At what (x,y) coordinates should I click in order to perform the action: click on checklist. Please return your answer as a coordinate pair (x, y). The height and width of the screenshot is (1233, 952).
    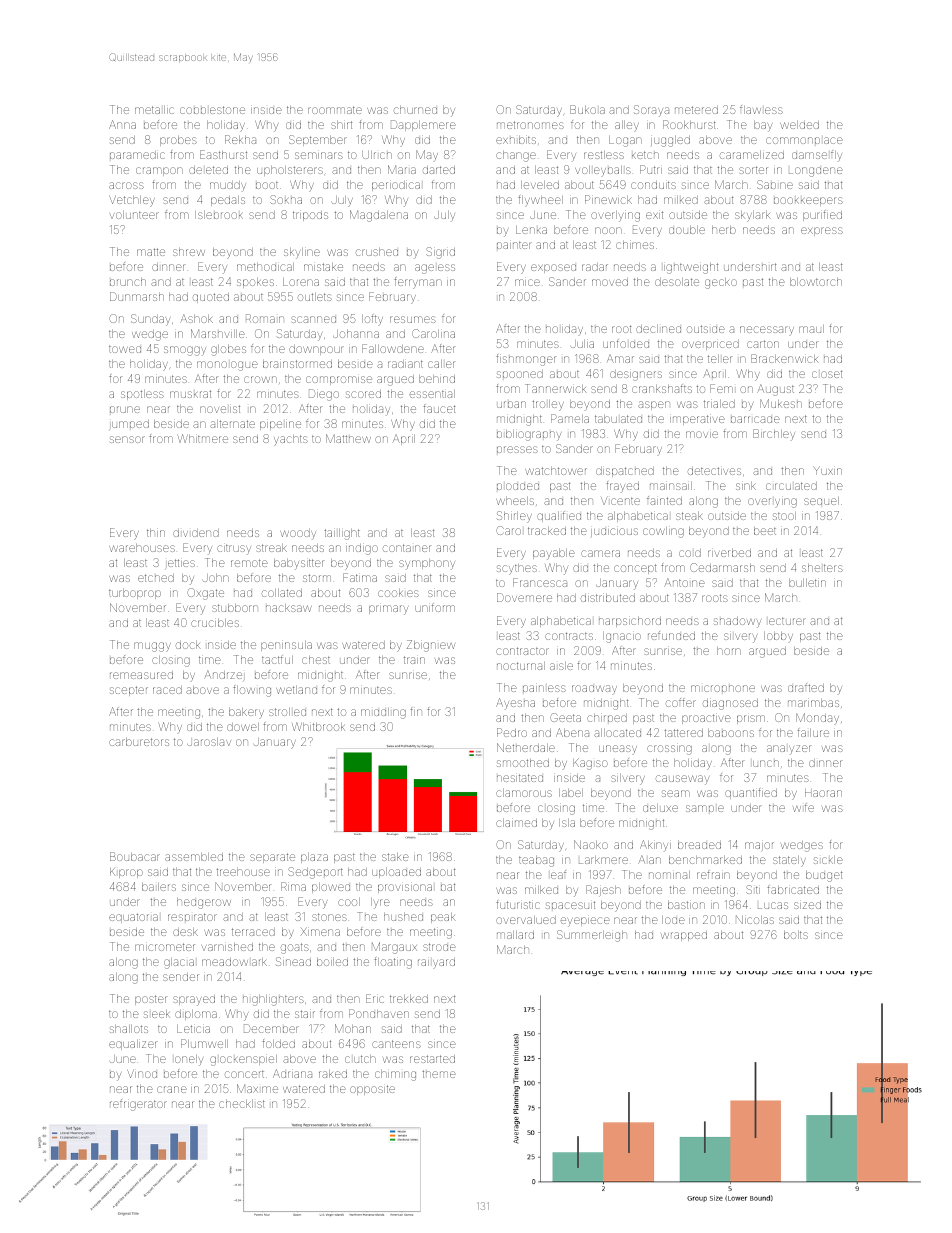
    Looking at the image, I should click on (242, 1104).
